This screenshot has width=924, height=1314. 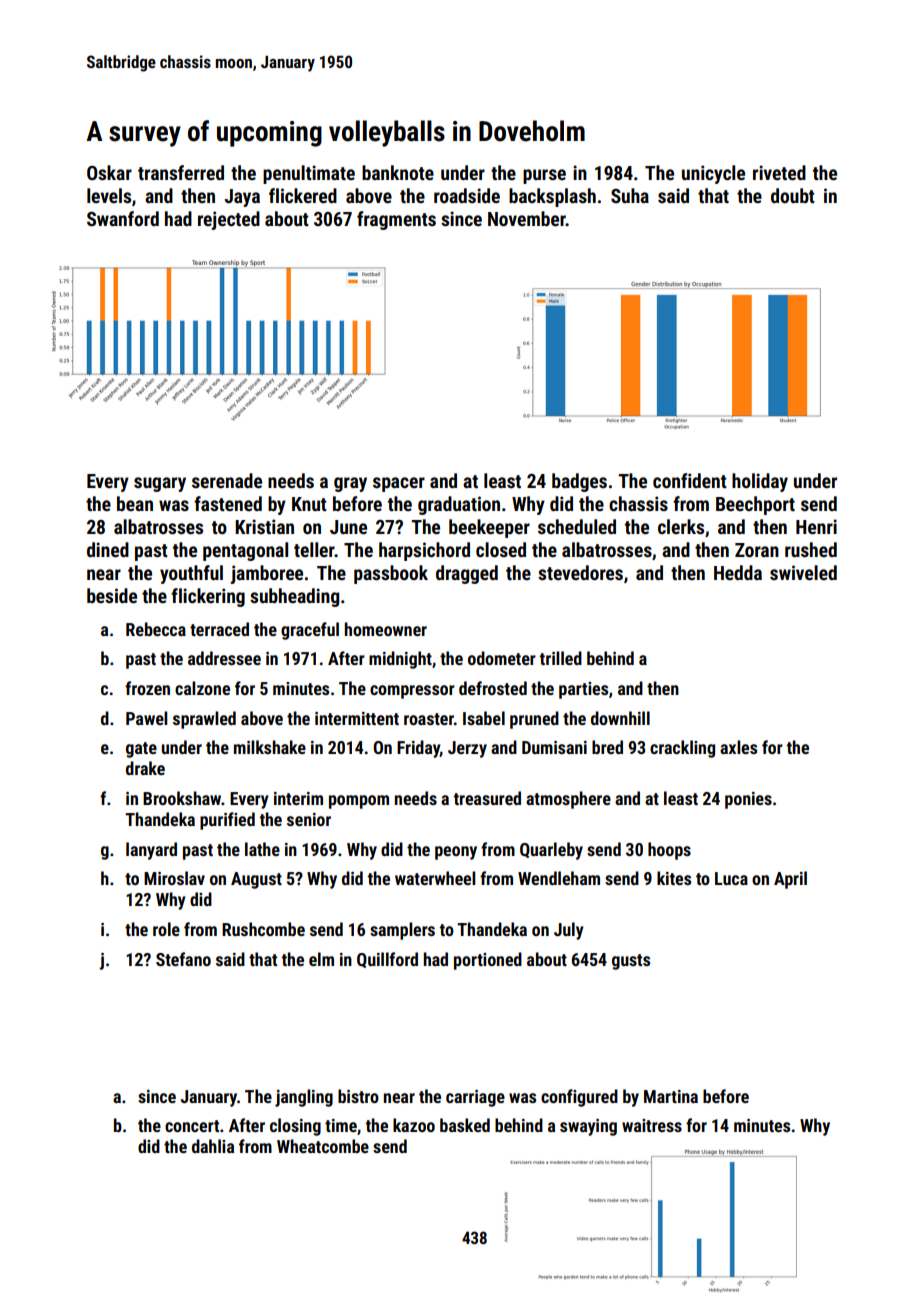 What do you see at coordinates (213, 1146) in the screenshot?
I see `dahlia` at bounding box center [213, 1146].
